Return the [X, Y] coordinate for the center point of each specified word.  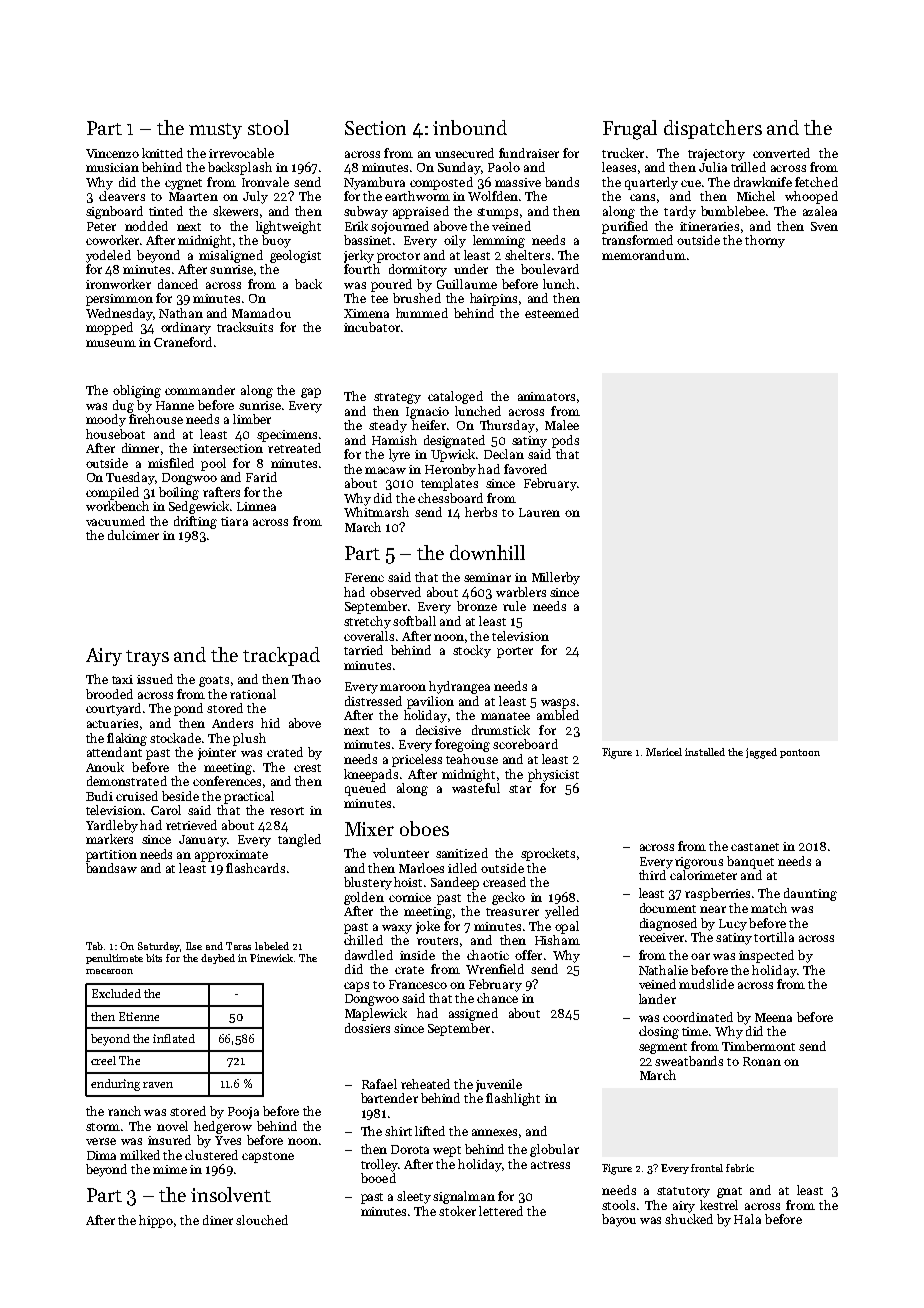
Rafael [379, 1084]
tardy [680, 212]
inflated [174, 1038]
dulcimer [133, 535]
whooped [811, 197]
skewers [235, 211]
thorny [765, 241]
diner [218, 1220]
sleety [414, 1197]
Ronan [762, 1061]
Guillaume [467, 284]
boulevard [550, 269]
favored [525, 469]
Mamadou [261, 313]
